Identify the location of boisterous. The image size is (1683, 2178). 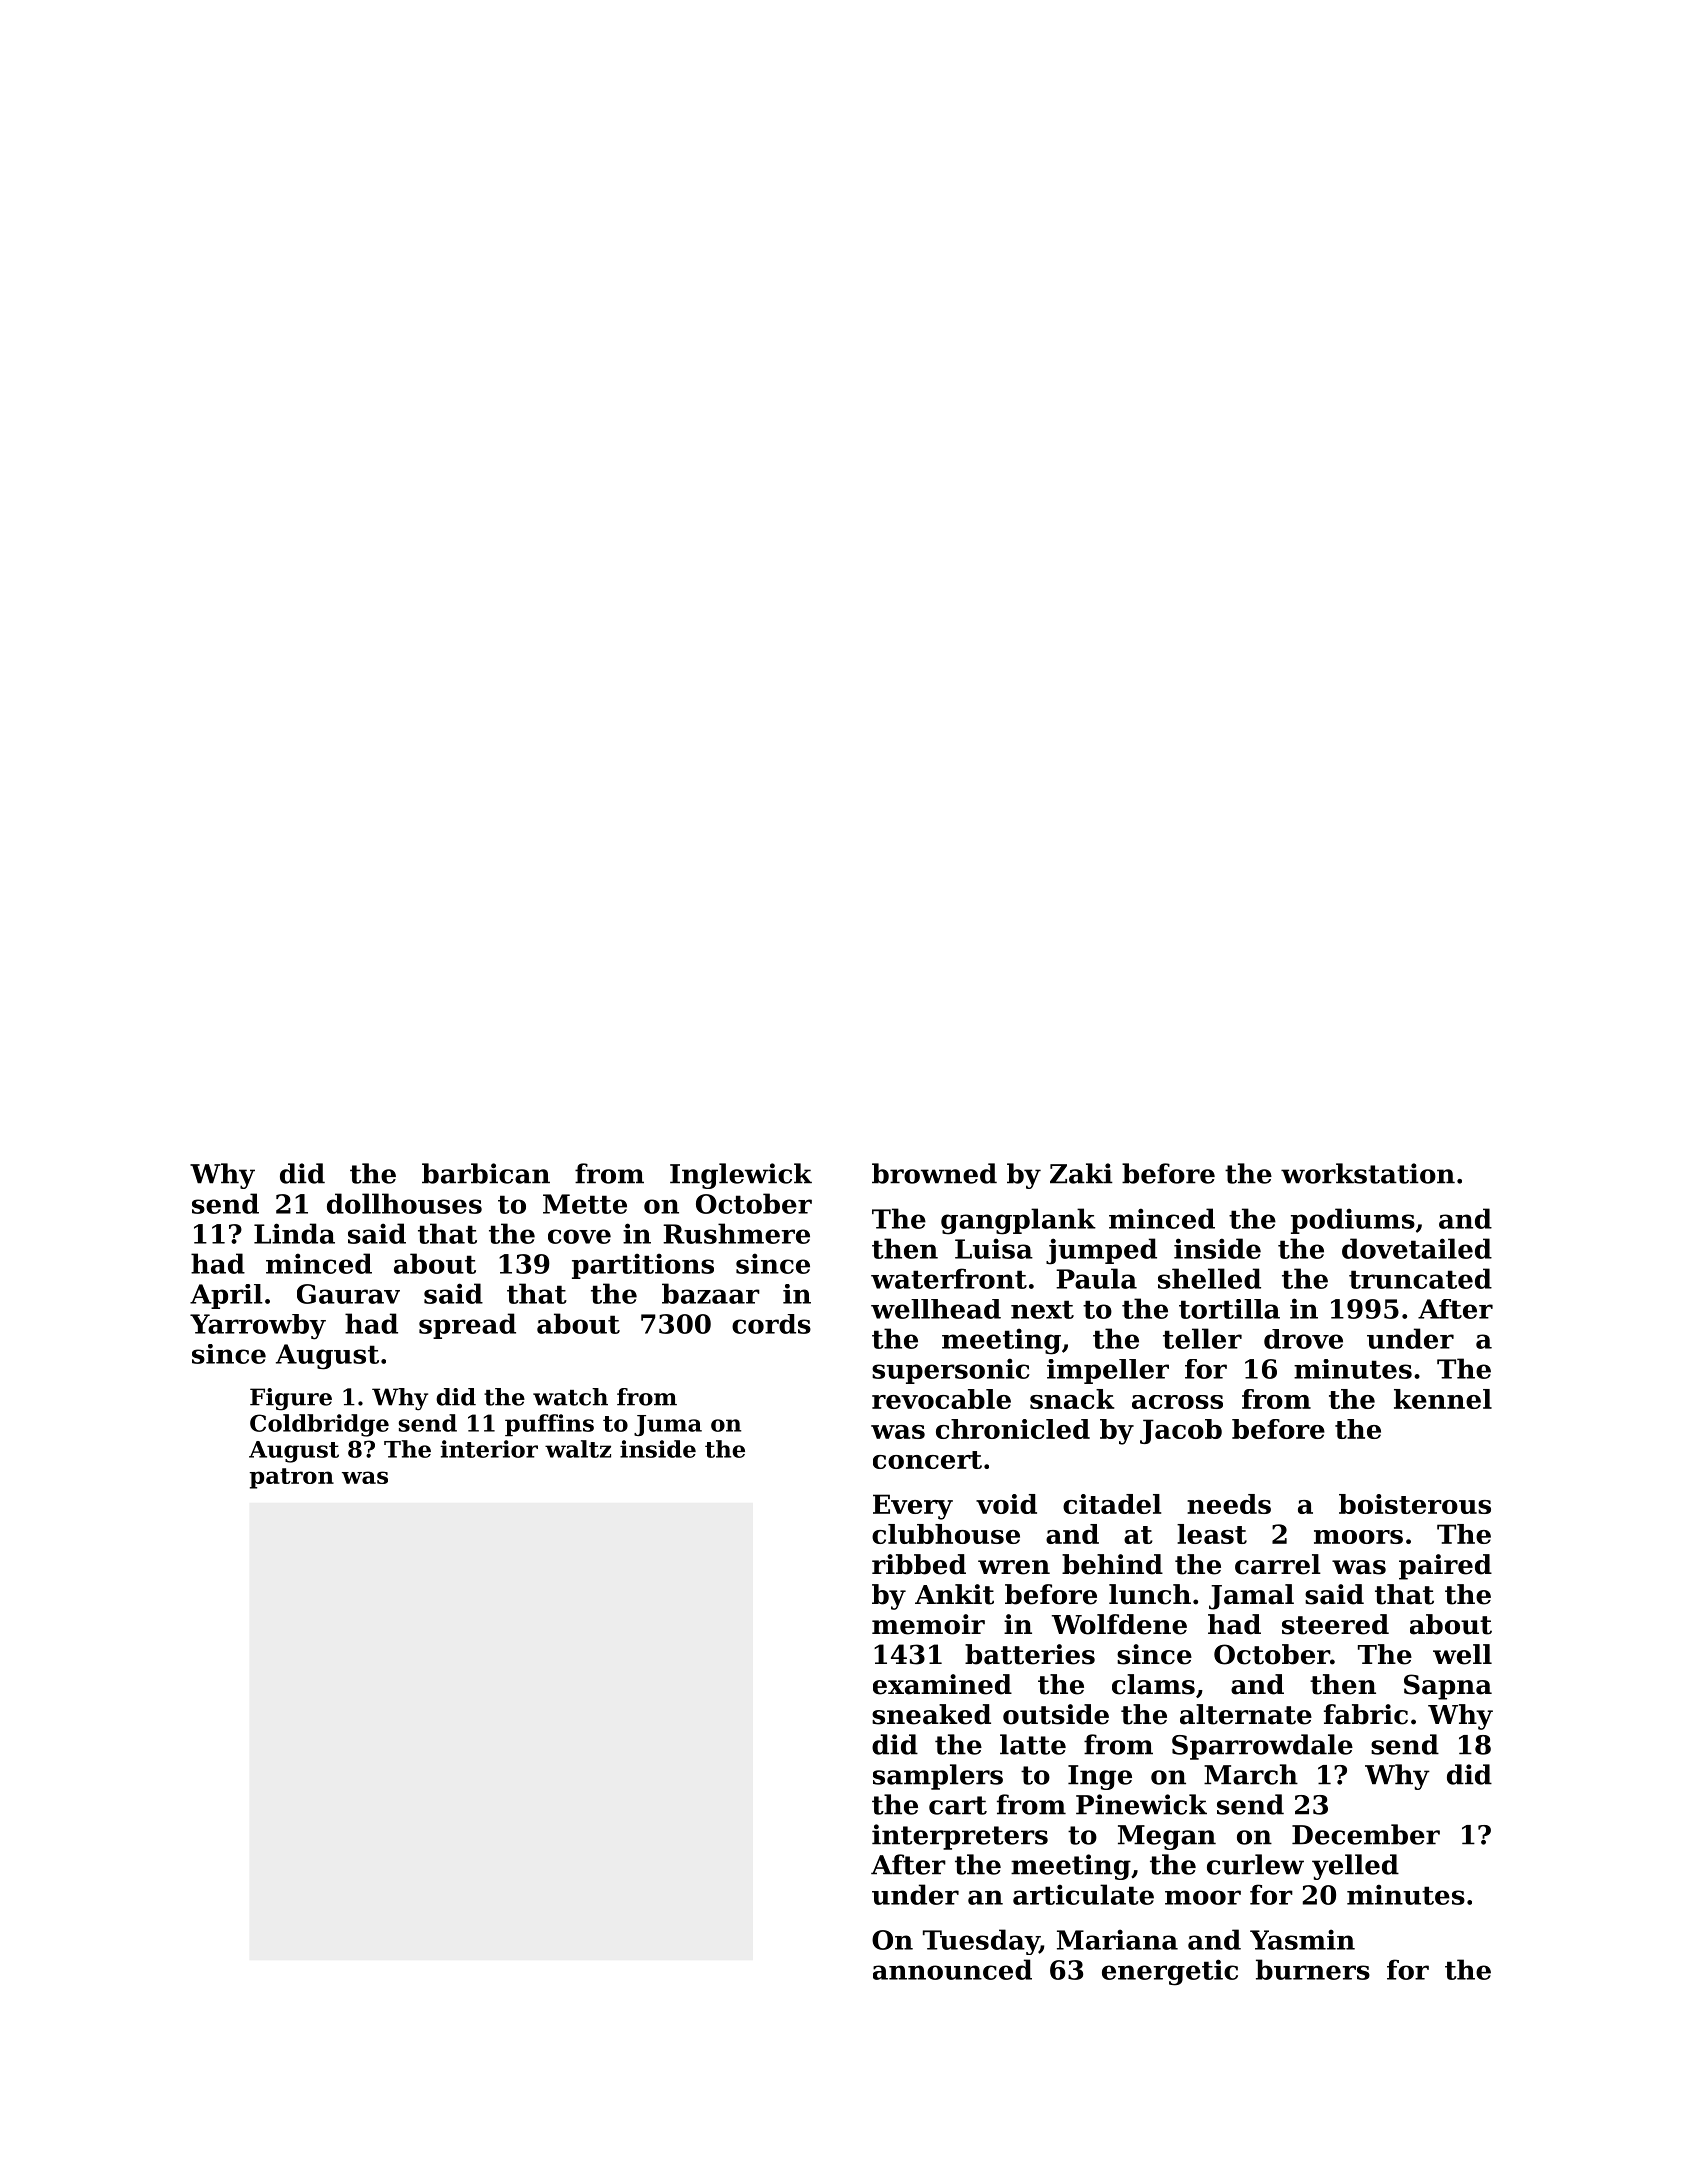
(1415, 1504).
